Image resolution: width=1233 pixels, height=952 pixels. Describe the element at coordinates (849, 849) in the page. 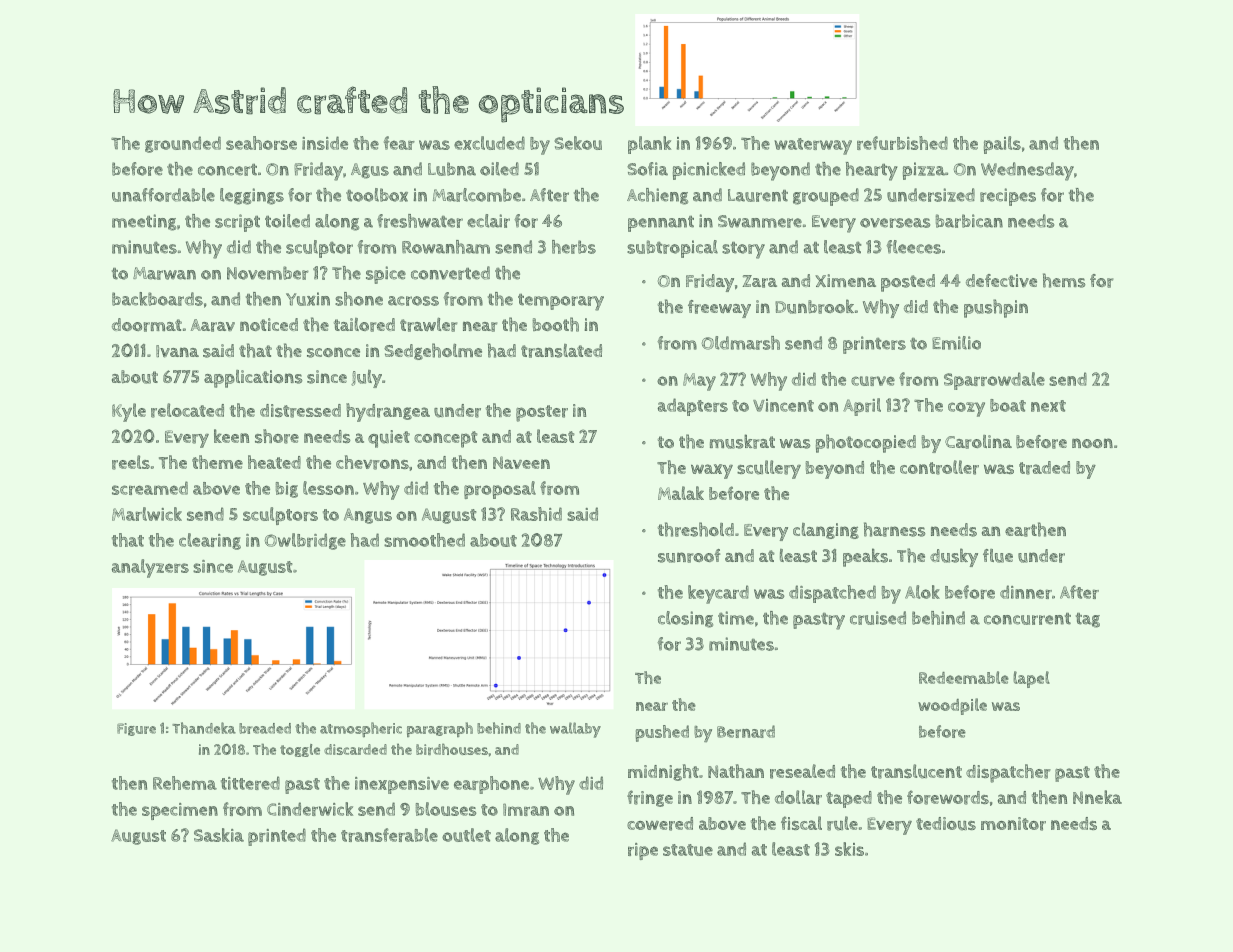

I see `skis` at that location.
